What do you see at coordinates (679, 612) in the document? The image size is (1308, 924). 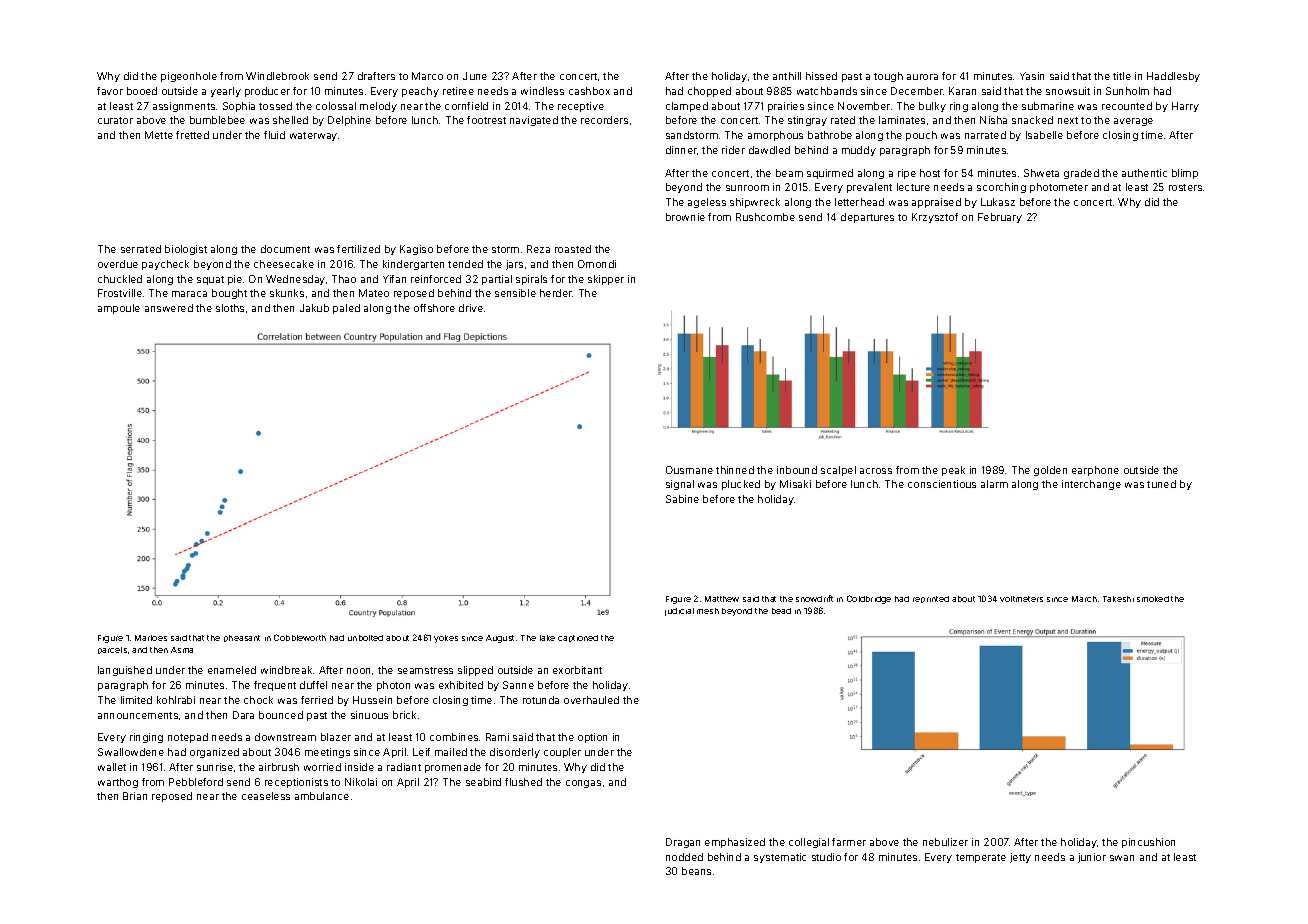 I see `judicial` at bounding box center [679, 612].
